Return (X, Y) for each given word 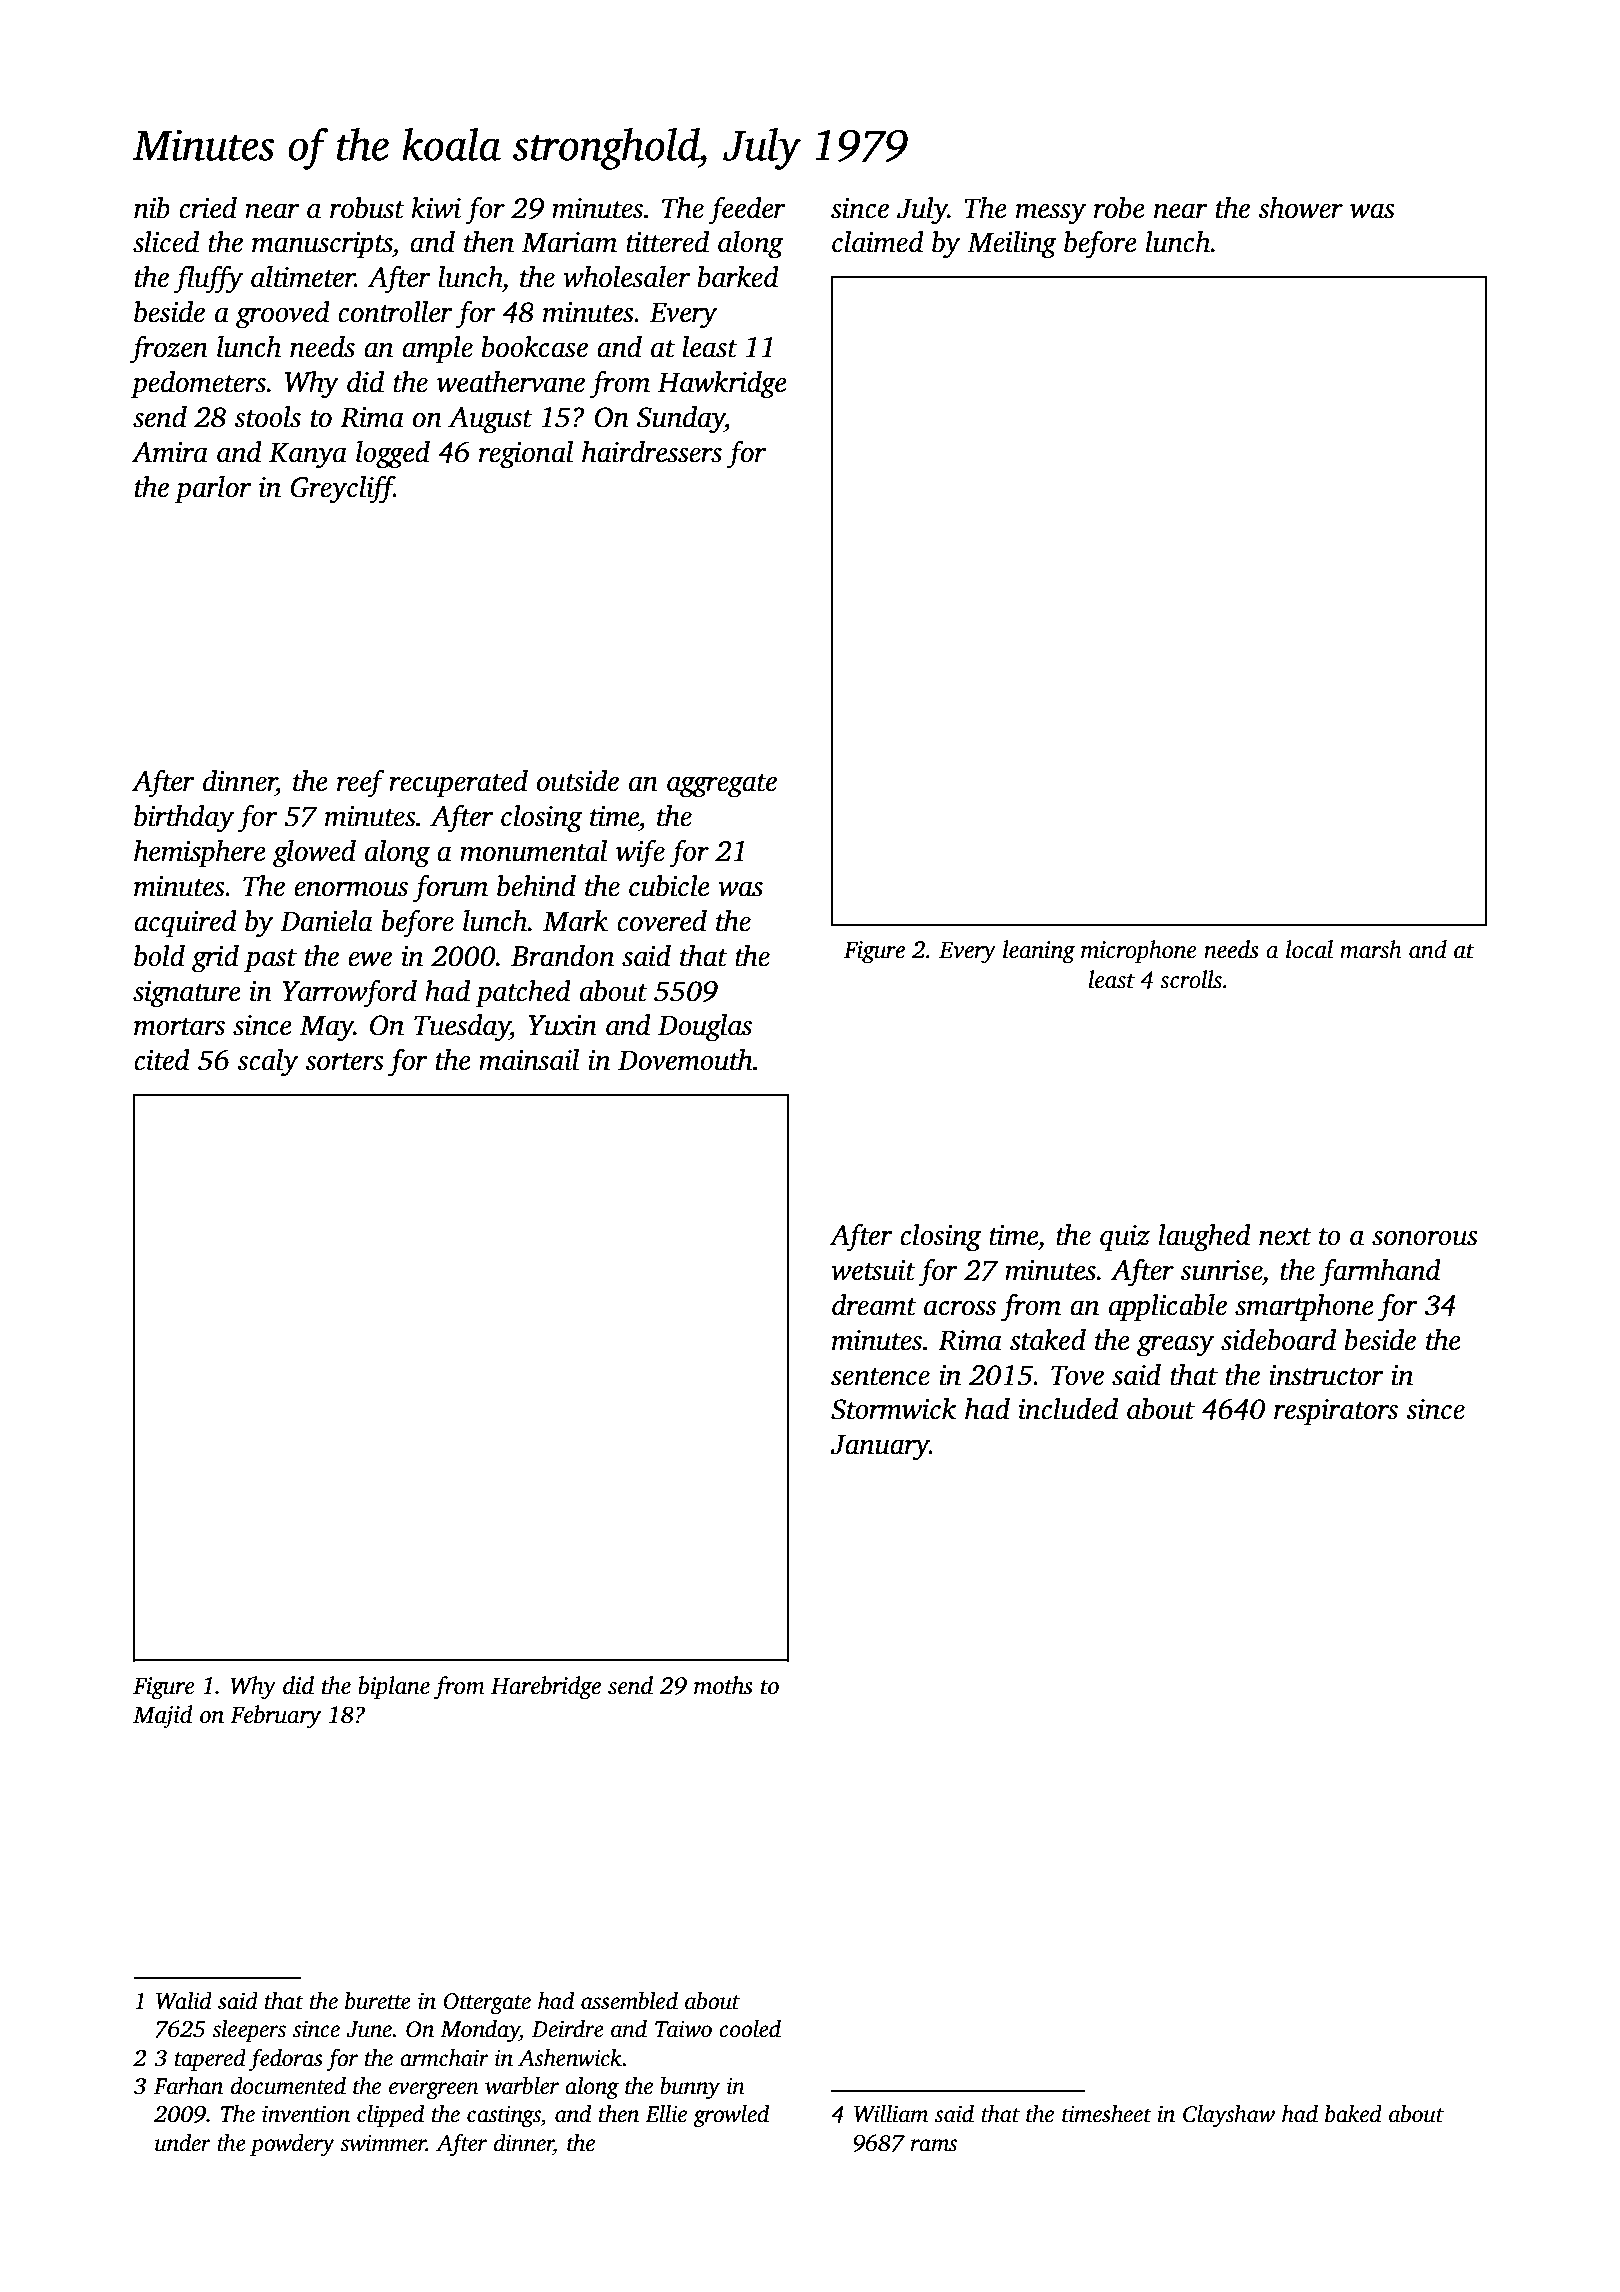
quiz (1125, 1238)
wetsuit (873, 1270)
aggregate (722, 786)
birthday (184, 819)
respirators (1336, 1412)
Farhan (188, 2086)
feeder (747, 210)
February (275, 1717)
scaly (267, 1063)
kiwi (436, 208)
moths (723, 1685)
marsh (1371, 949)
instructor (1326, 1375)
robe (1119, 208)
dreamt (874, 1305)
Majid (163, 1717)
